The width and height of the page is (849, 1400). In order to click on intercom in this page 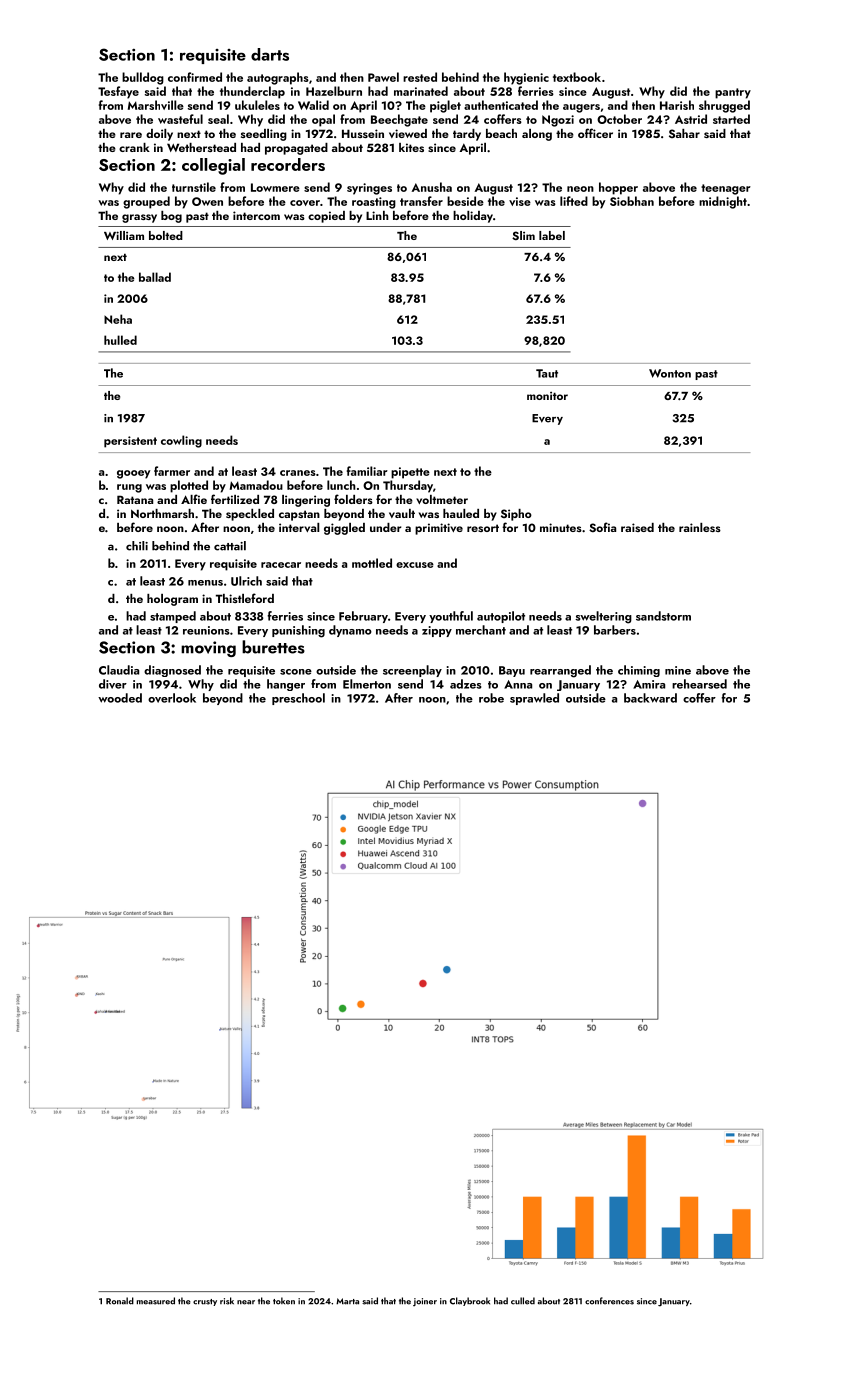, I will do `click(256, 215)`.
